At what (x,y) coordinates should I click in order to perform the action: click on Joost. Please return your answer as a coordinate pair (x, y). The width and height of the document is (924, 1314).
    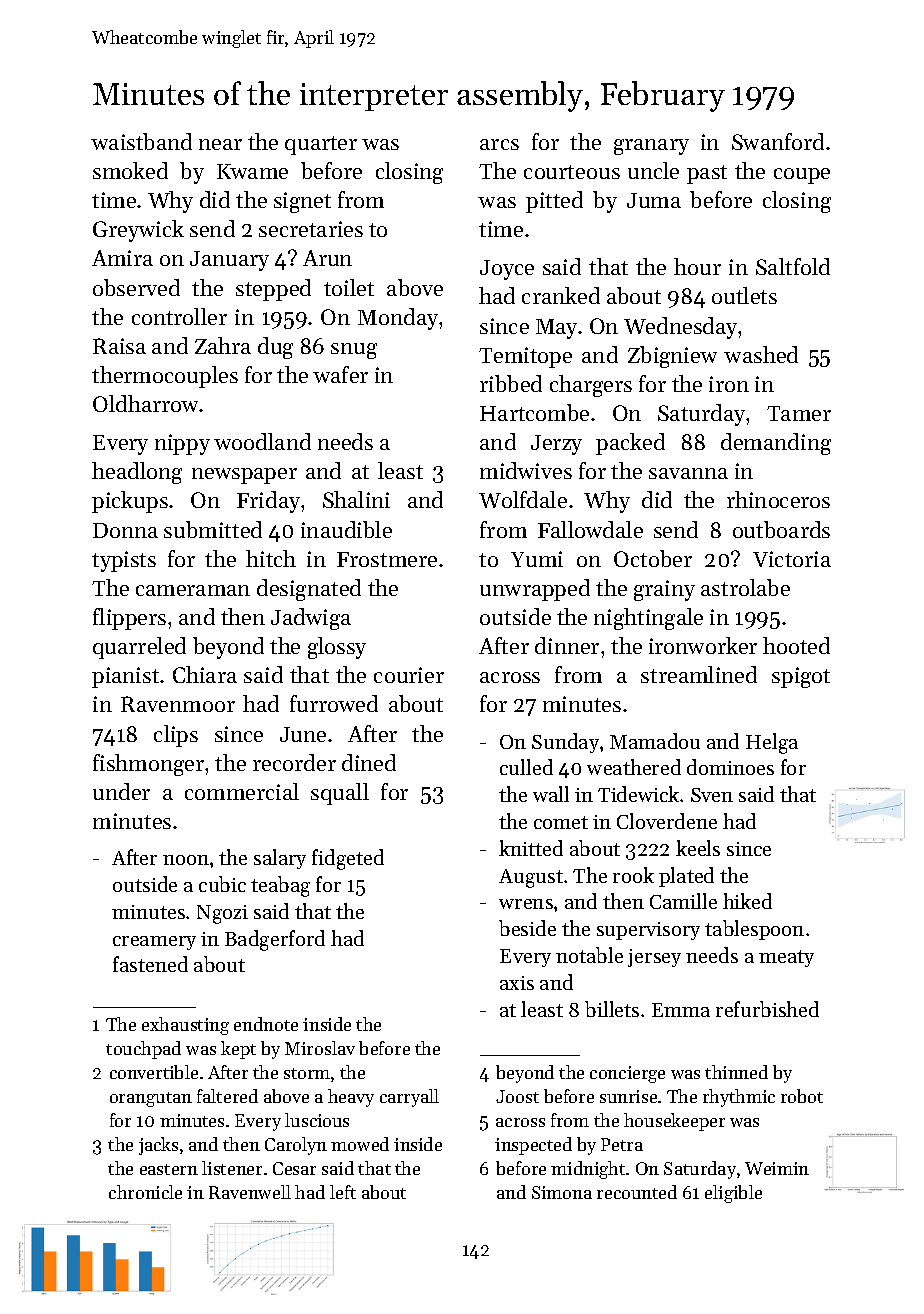
    Looking at the image, I should click on (517, 1096).
